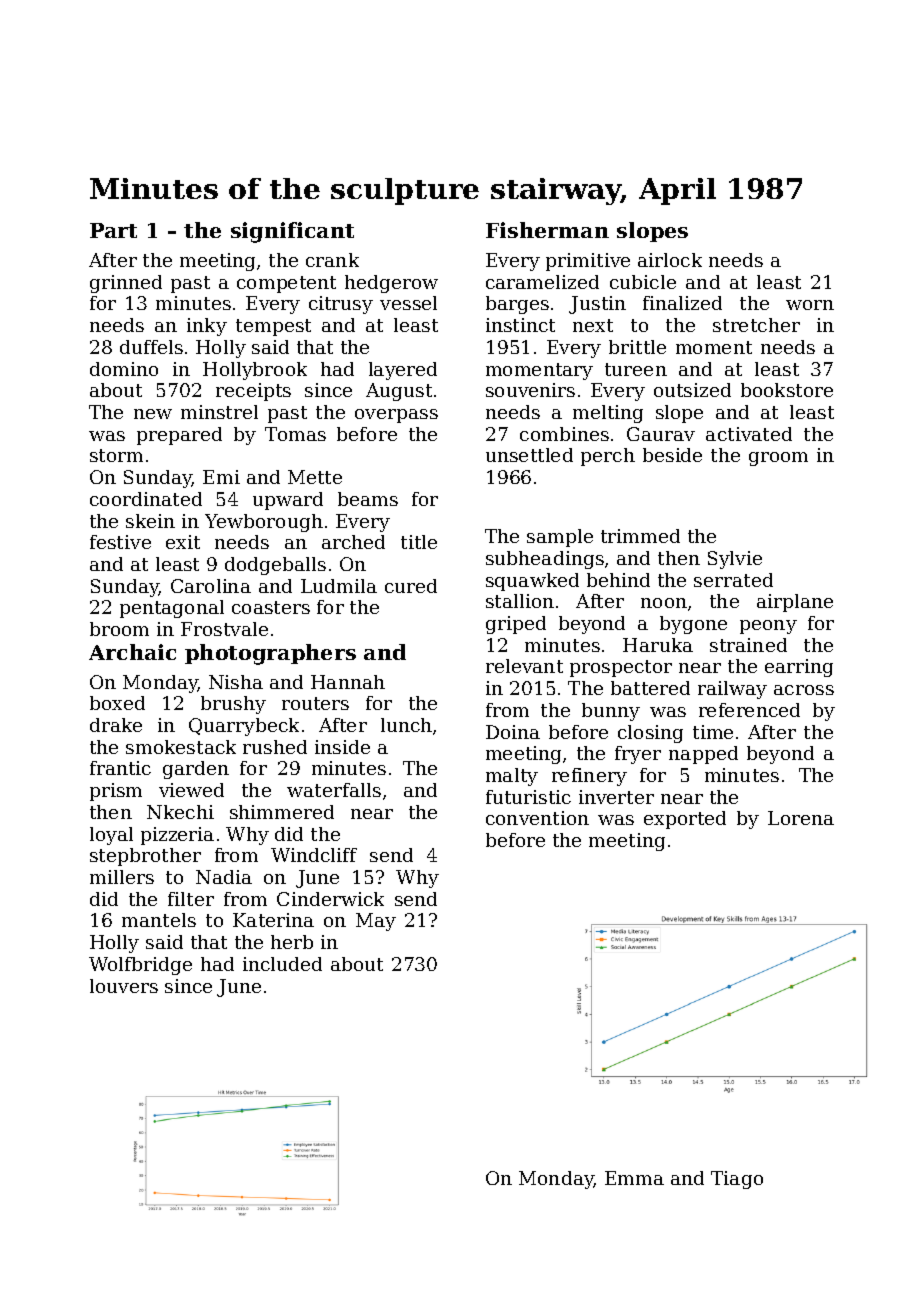 This screenshot has height=1311, width=924. I want to click on Emma, so click(634, 1178).
